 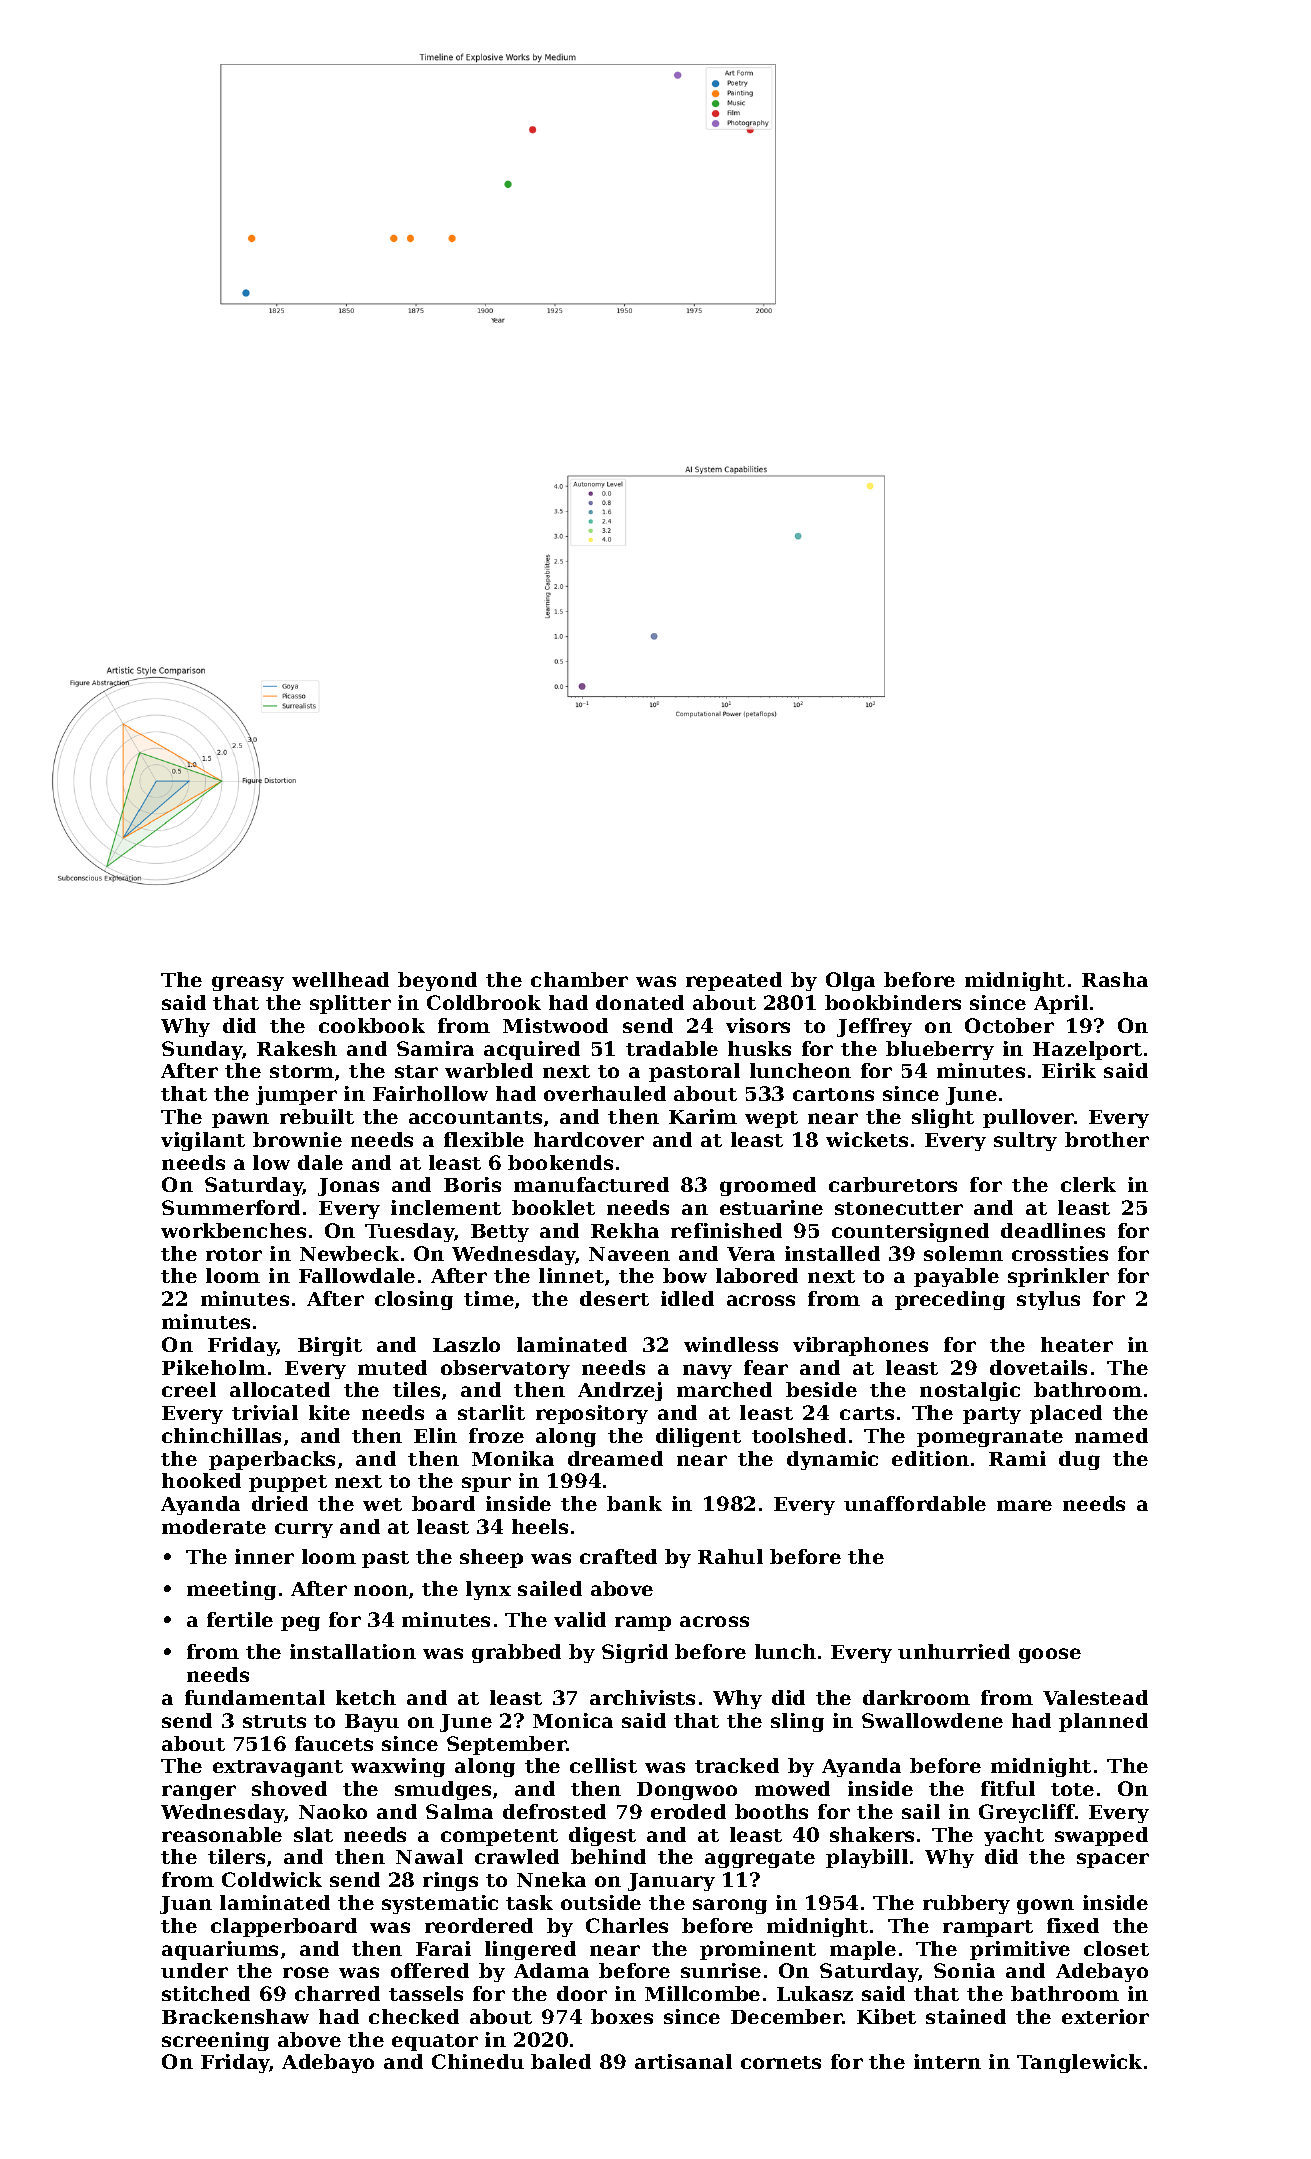 I want to click on Vera, so click(x=751, y=1254).
